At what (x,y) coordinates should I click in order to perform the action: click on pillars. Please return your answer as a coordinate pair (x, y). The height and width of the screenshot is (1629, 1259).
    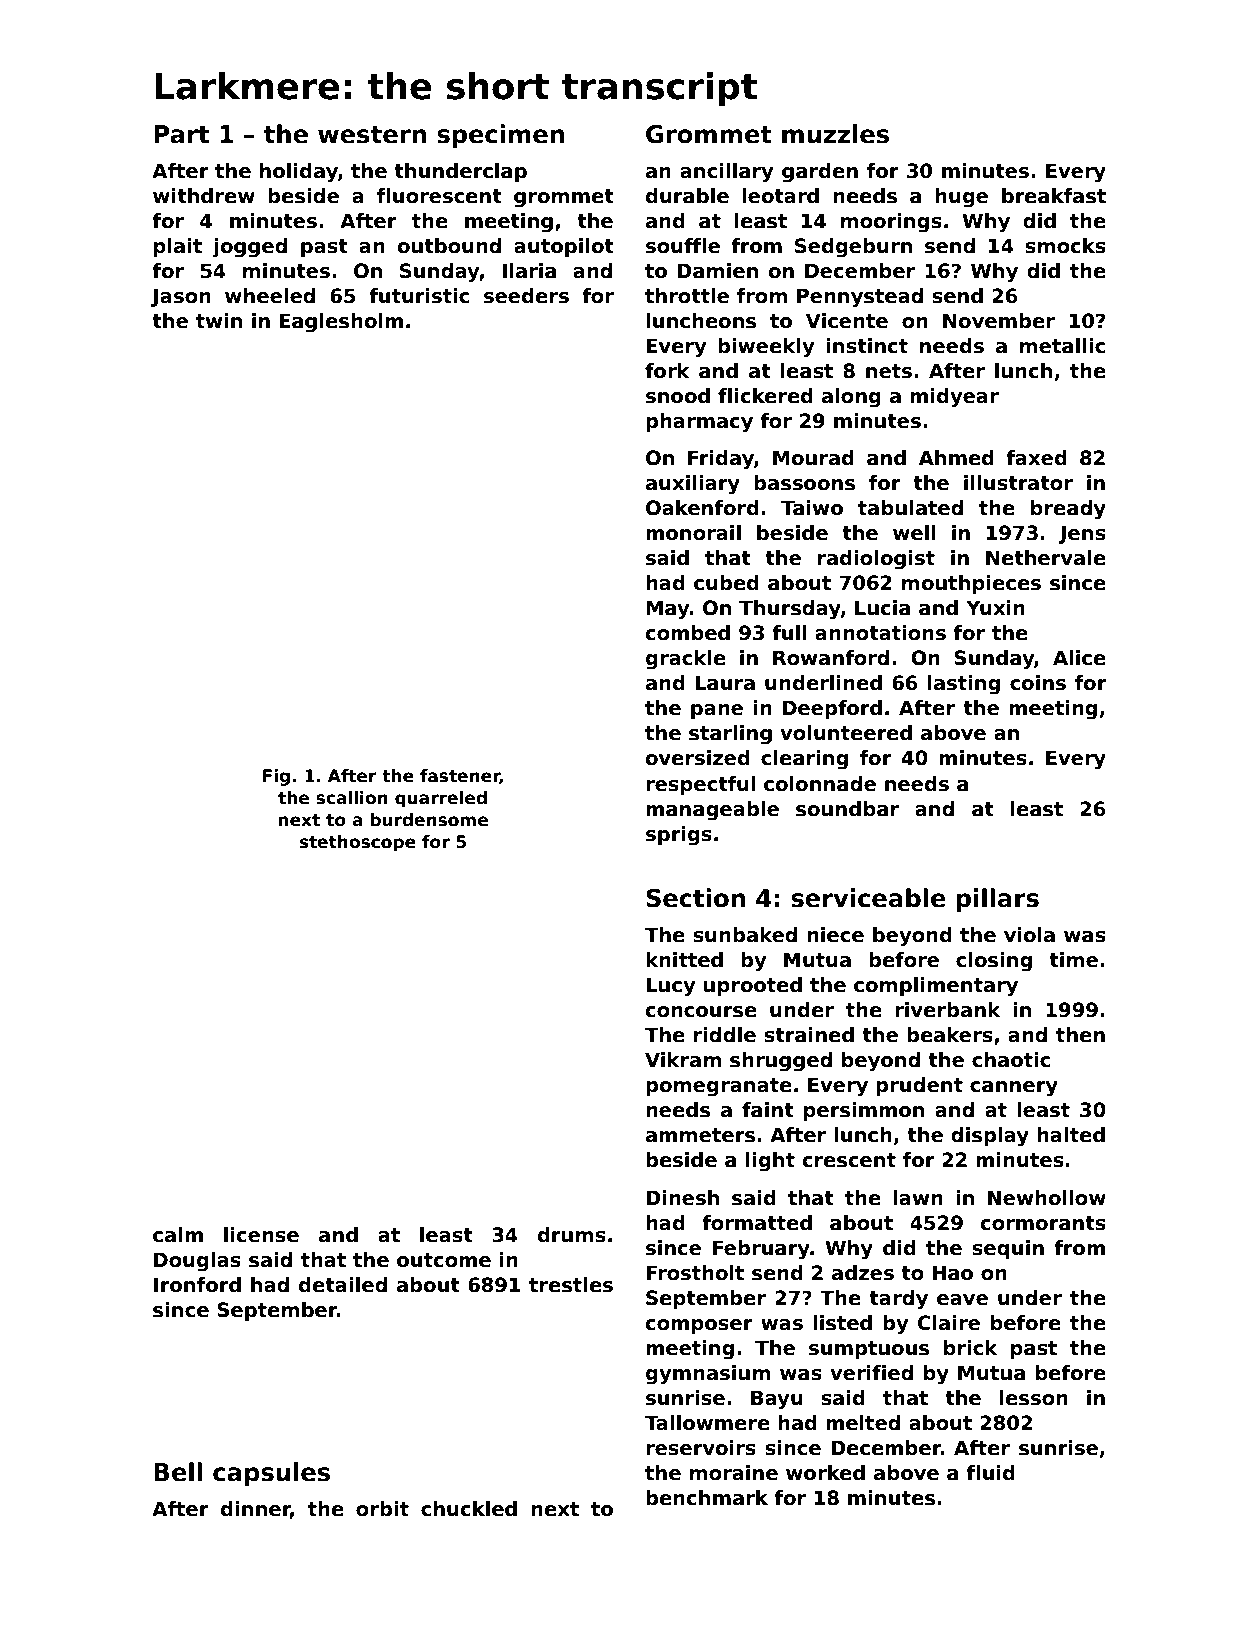
    Looking at the image, I should click on (997, 900).
